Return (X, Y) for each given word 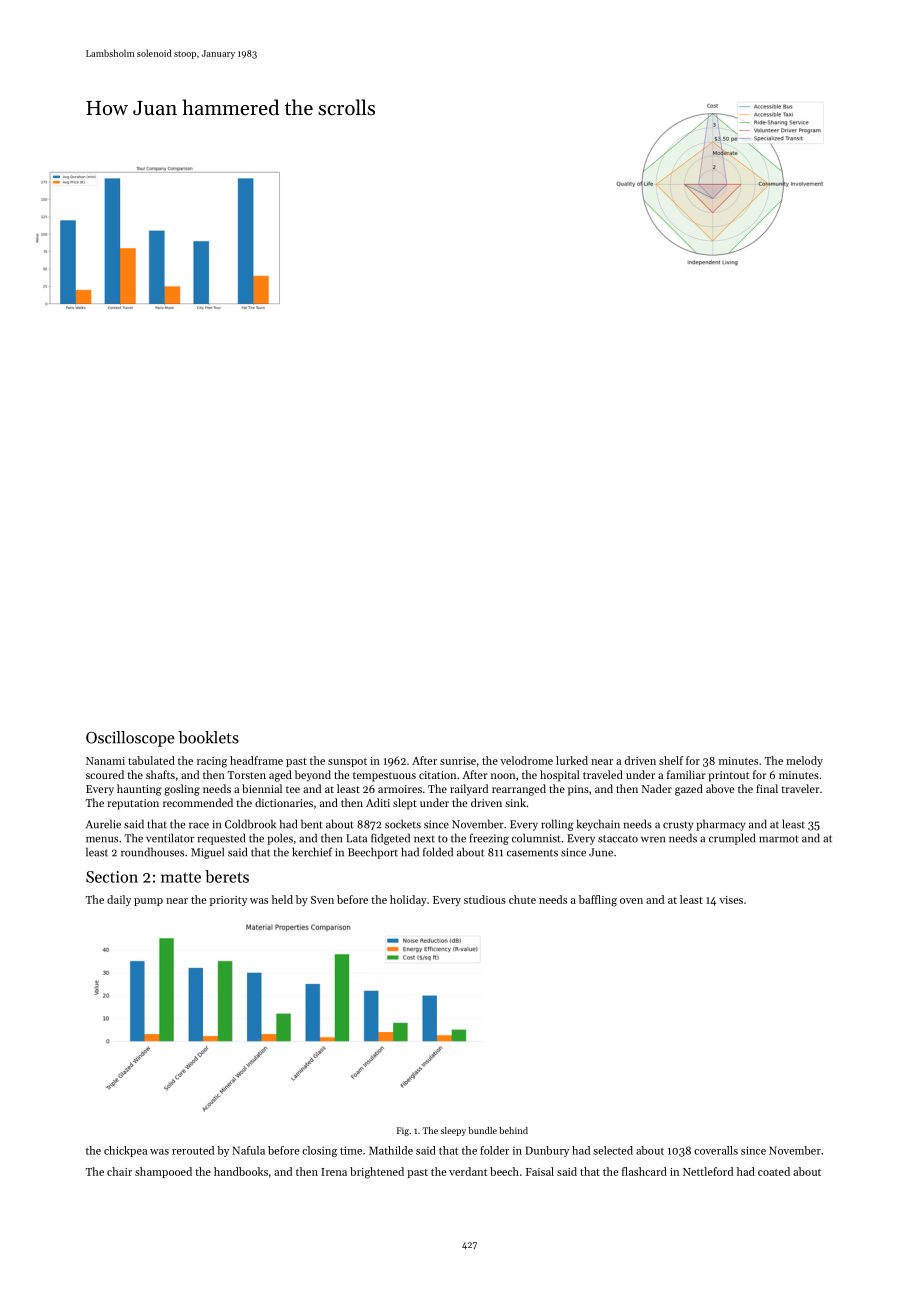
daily (119, 900)
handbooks (241, 1171)
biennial (262, 788)
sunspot (347, 762)
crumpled (732, 839)
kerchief (312, 852)
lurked (572, 760)
